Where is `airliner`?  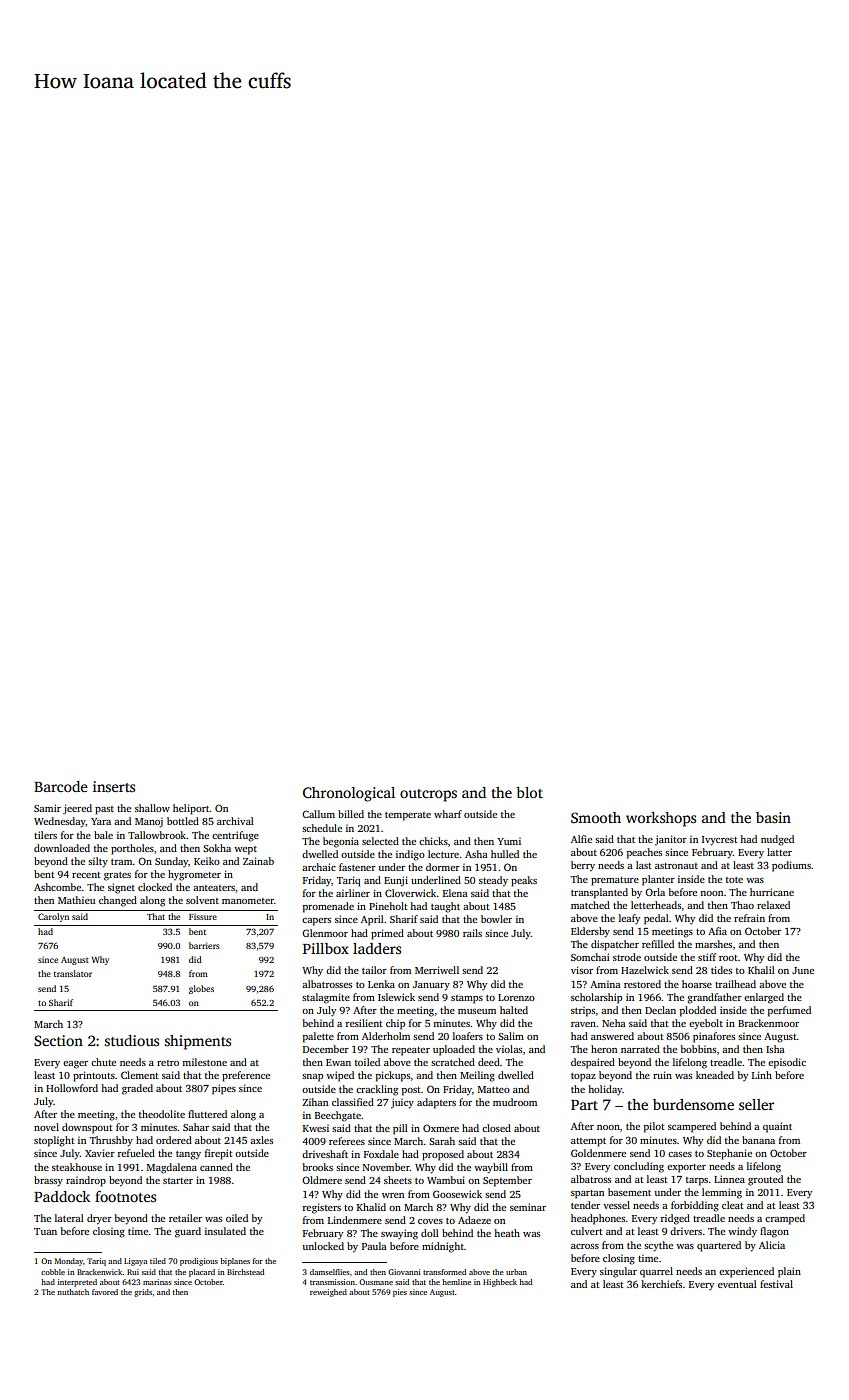 airliner is located at coordinates (353, 893).
